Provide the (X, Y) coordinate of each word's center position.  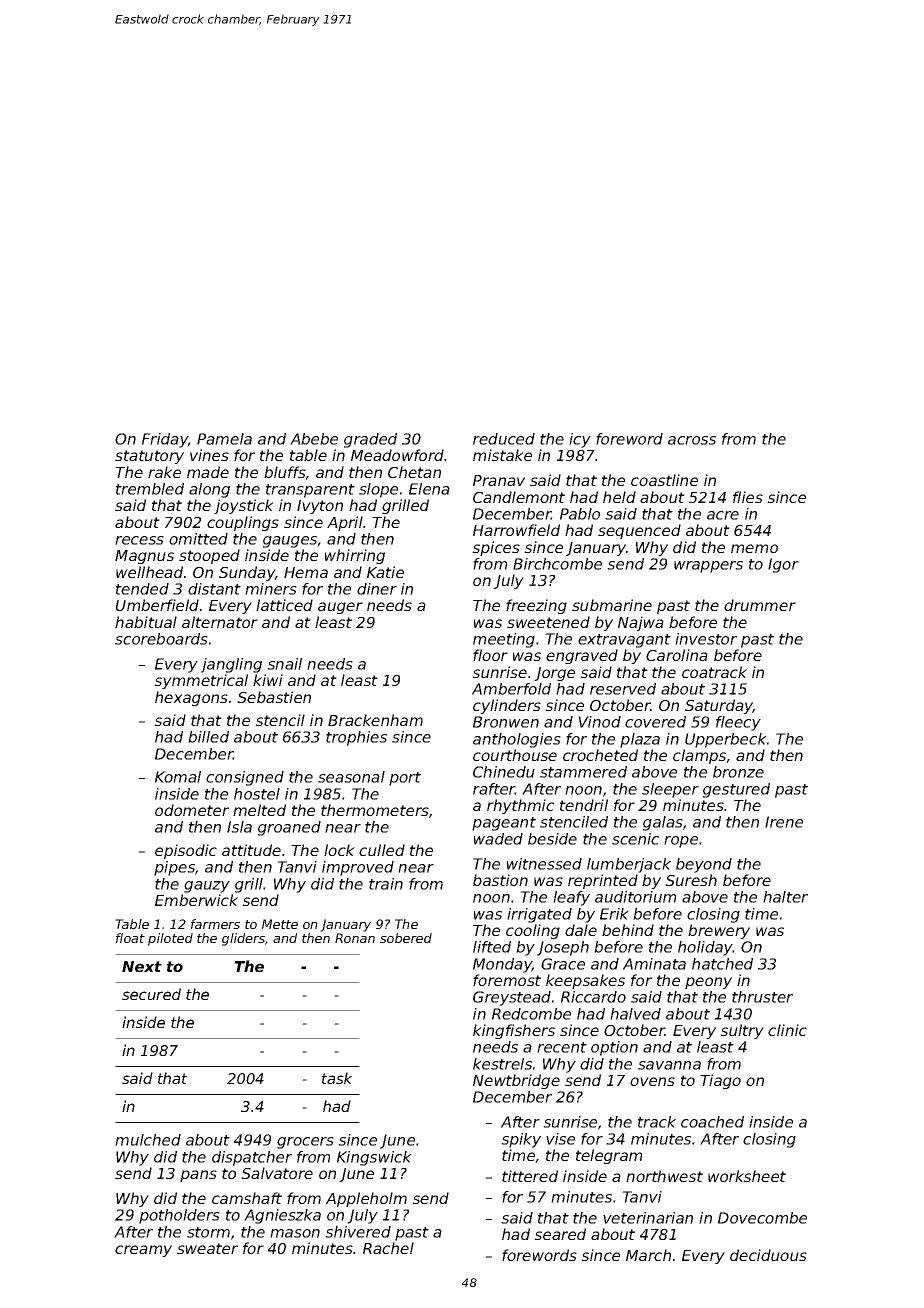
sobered (406, 938)
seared (560, 1234)
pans (198, 1176)
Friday (165, 440)
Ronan (355, 938)
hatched (722, 964)
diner (377, 589)
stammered (583, 772)
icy (580, 440)
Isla (239, 827)
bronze (738, 772)
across (692, 440)
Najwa (641, 623)
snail (284, 664)
